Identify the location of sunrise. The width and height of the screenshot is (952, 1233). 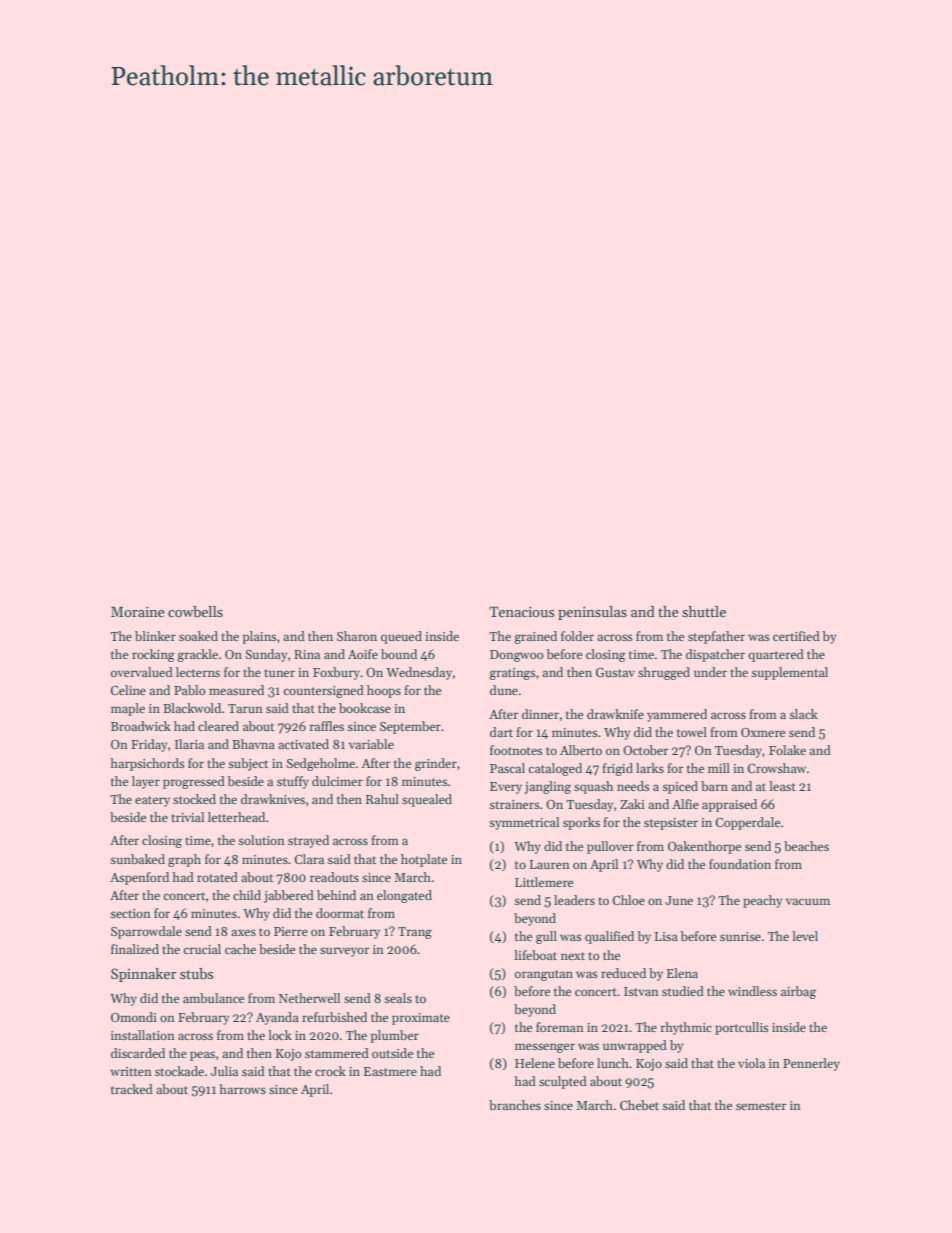
(740, 936).
